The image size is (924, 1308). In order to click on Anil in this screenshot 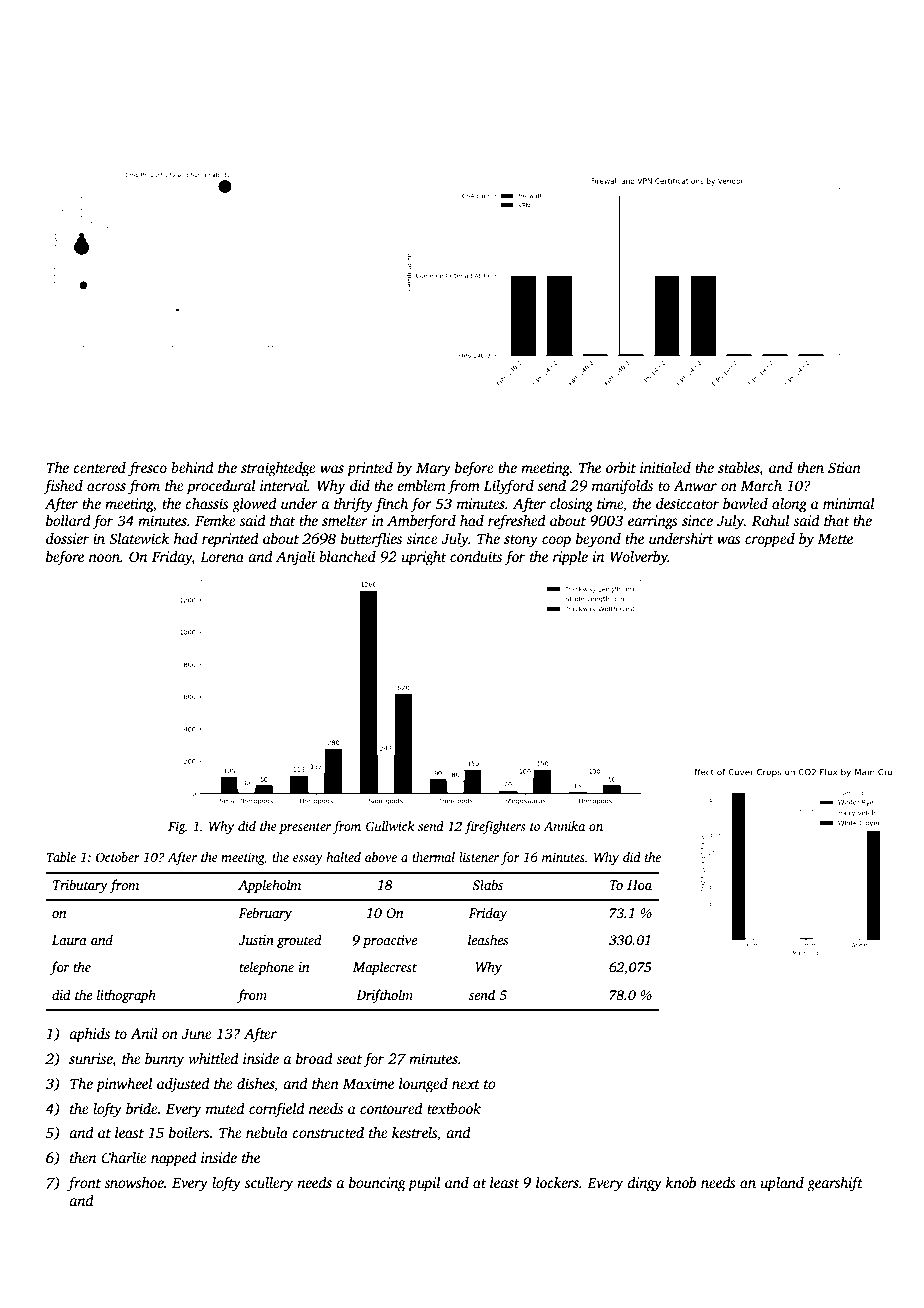, I will do `click(144, 1033)`.
